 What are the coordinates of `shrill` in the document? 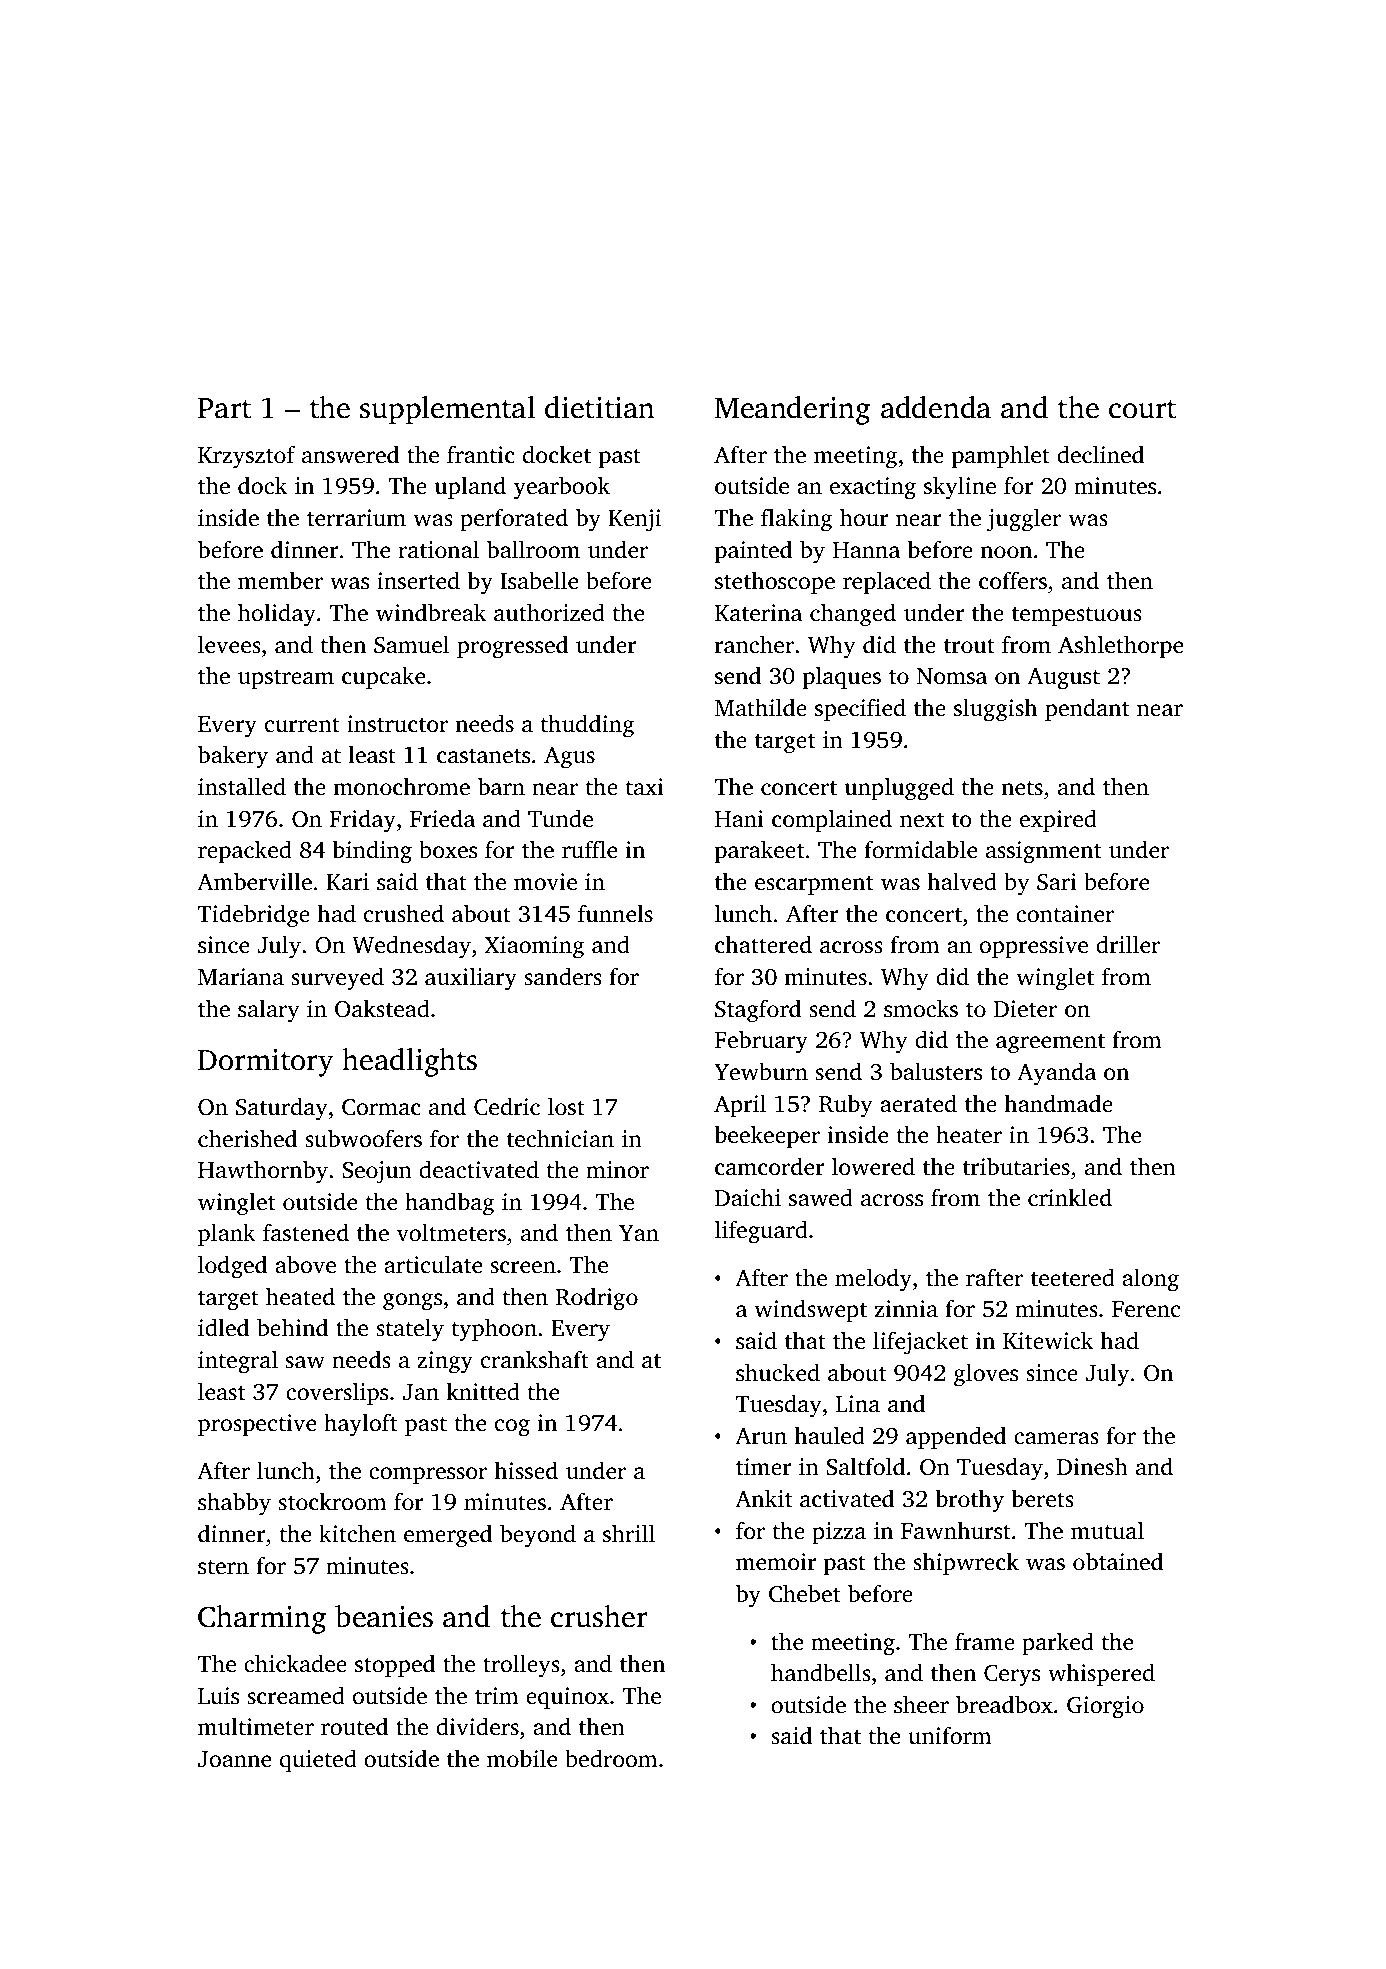 It's located at (629, 1533).
